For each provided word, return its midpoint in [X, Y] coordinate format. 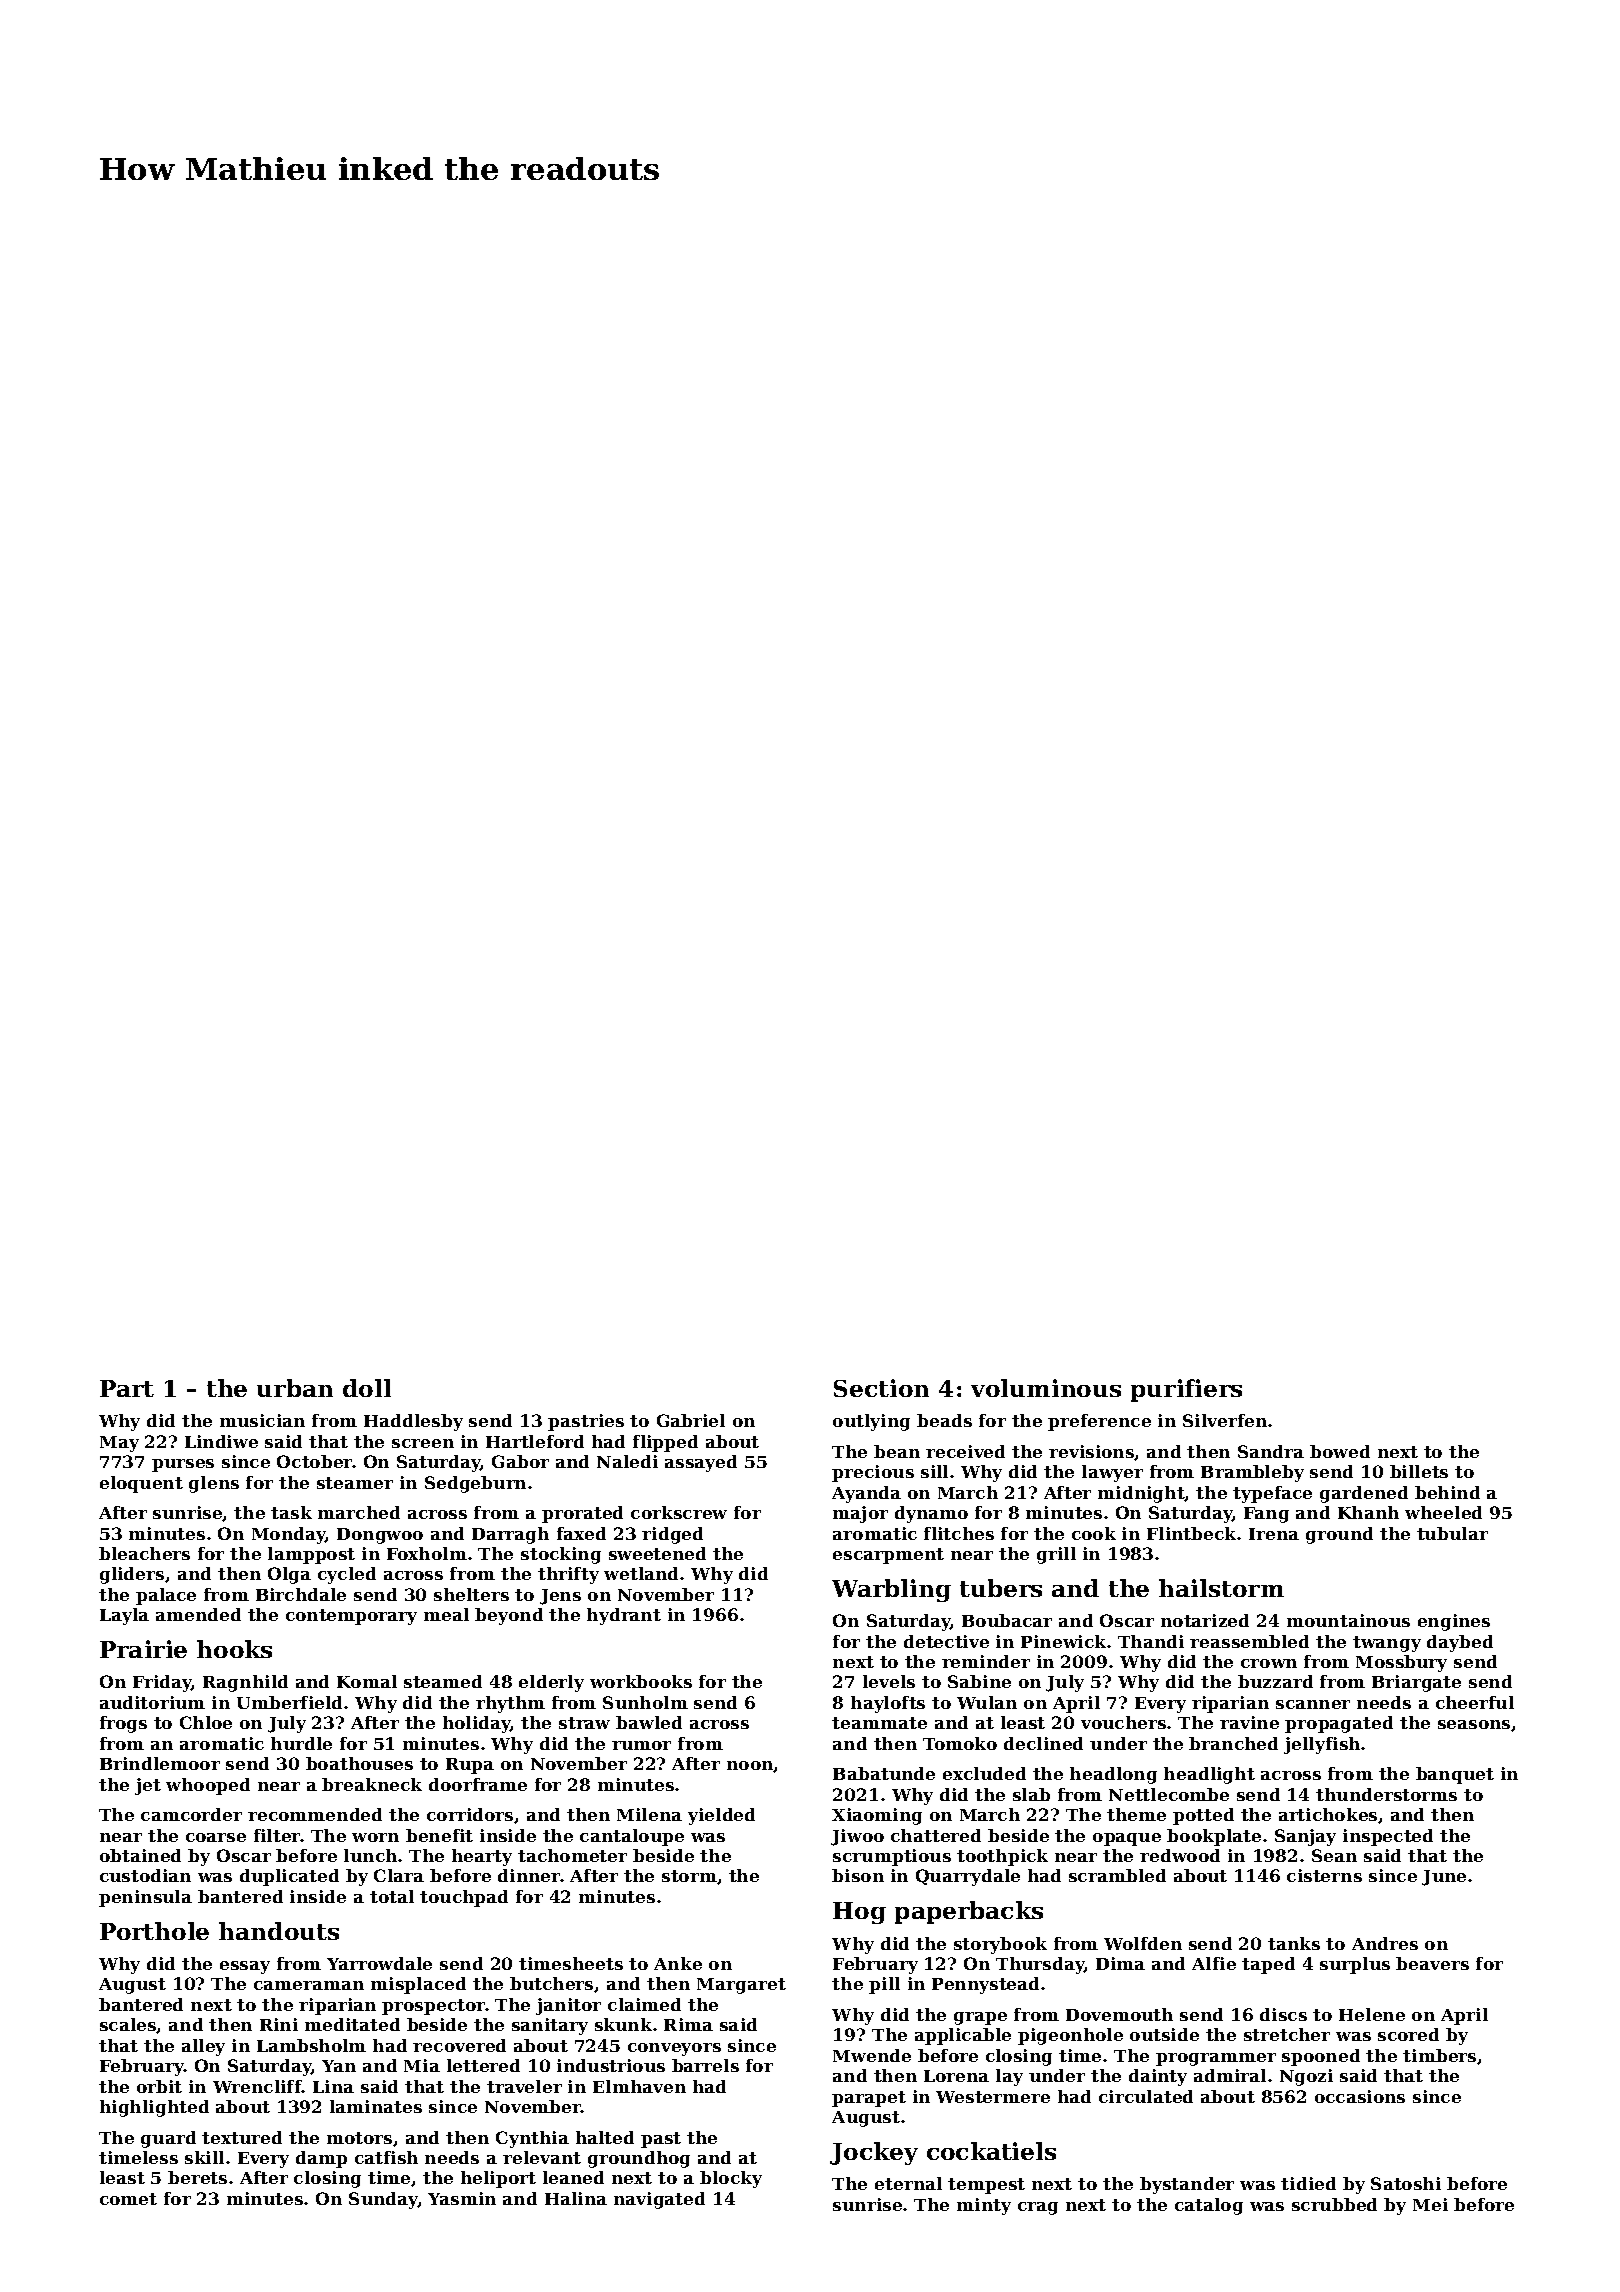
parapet [869, 2099]
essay [245, 1967]
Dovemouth [1119, 2014]
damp [321, 2159]
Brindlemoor [160, 1763]
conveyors [674, 2049]
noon [750, 1766]
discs [1283, 2014]
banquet [1455, 1775]
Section [881, 1388]
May [119, 1444]
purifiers [1186, 1390]
